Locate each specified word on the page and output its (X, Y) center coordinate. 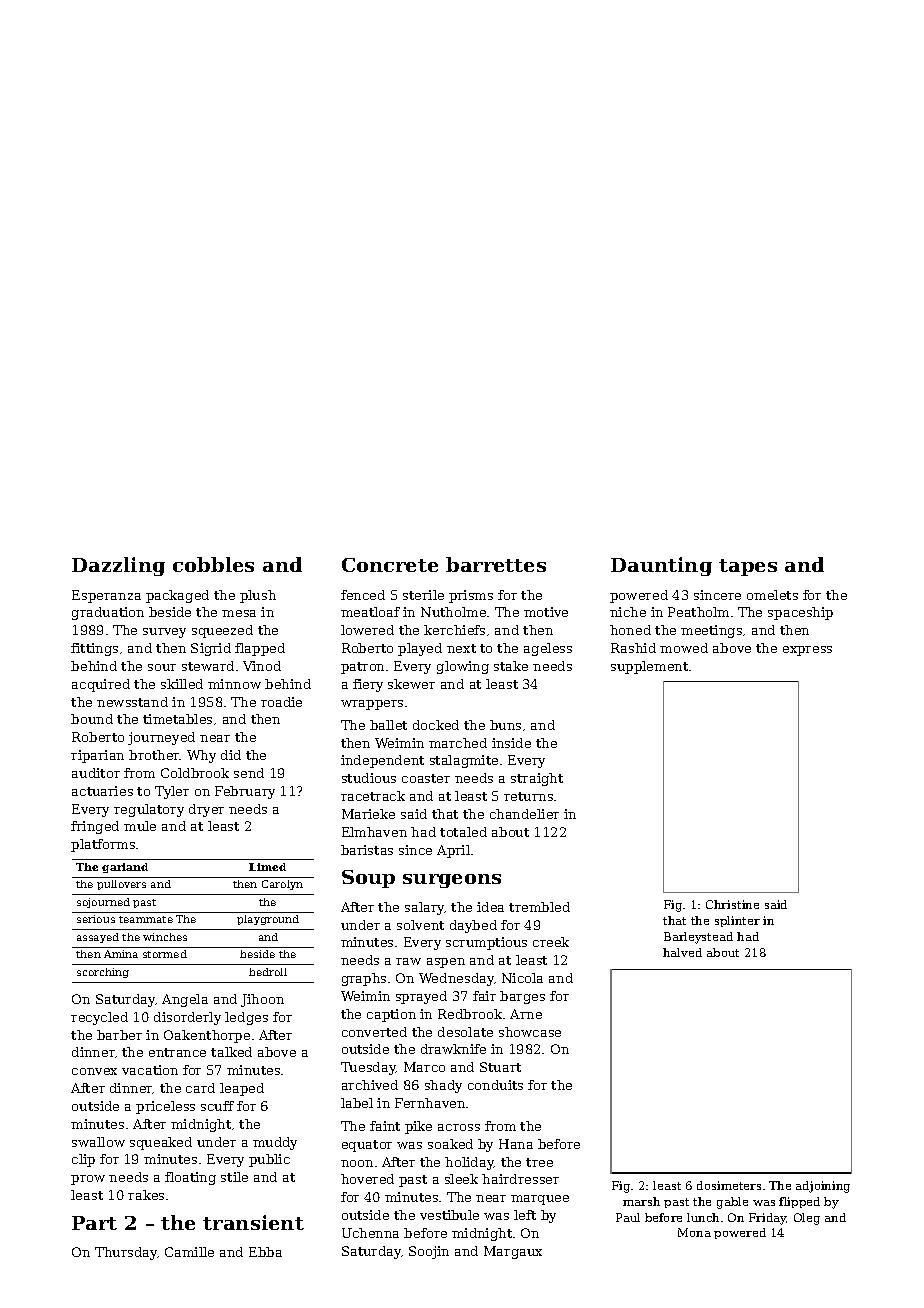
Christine (732, 904)
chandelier (524, 814)
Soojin (429, 1252)
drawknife (453, 1049)
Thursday (126, 1253)
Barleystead (698, 938)
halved (682, 952)
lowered (367, 630)
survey (164, 633)
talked (231, 1052)
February (245, 792)
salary (424, 908)
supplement (649, 667)
